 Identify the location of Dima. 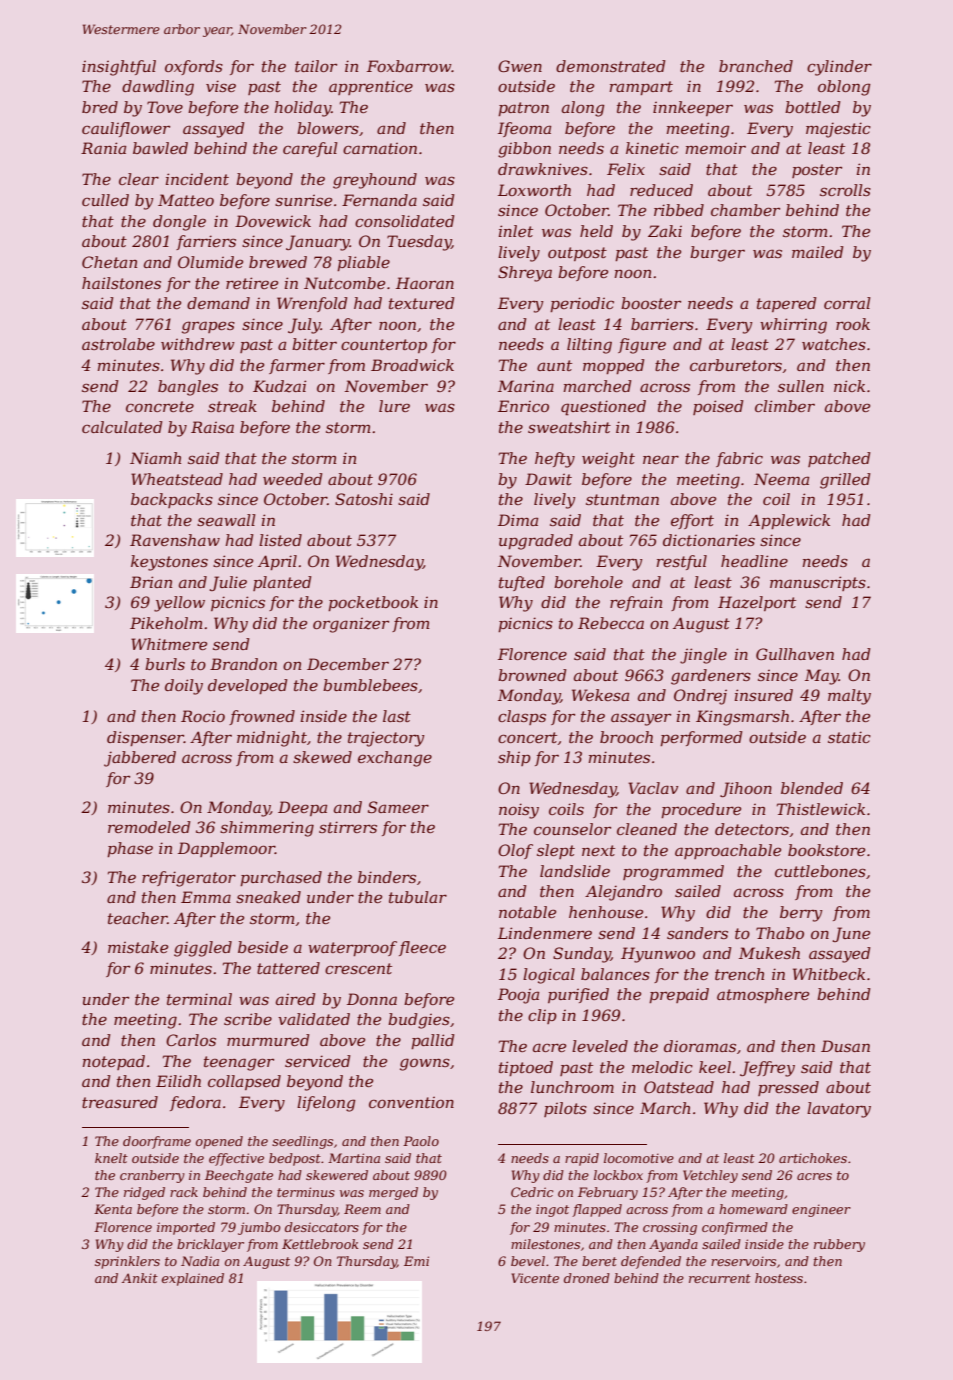
(518, 520).
